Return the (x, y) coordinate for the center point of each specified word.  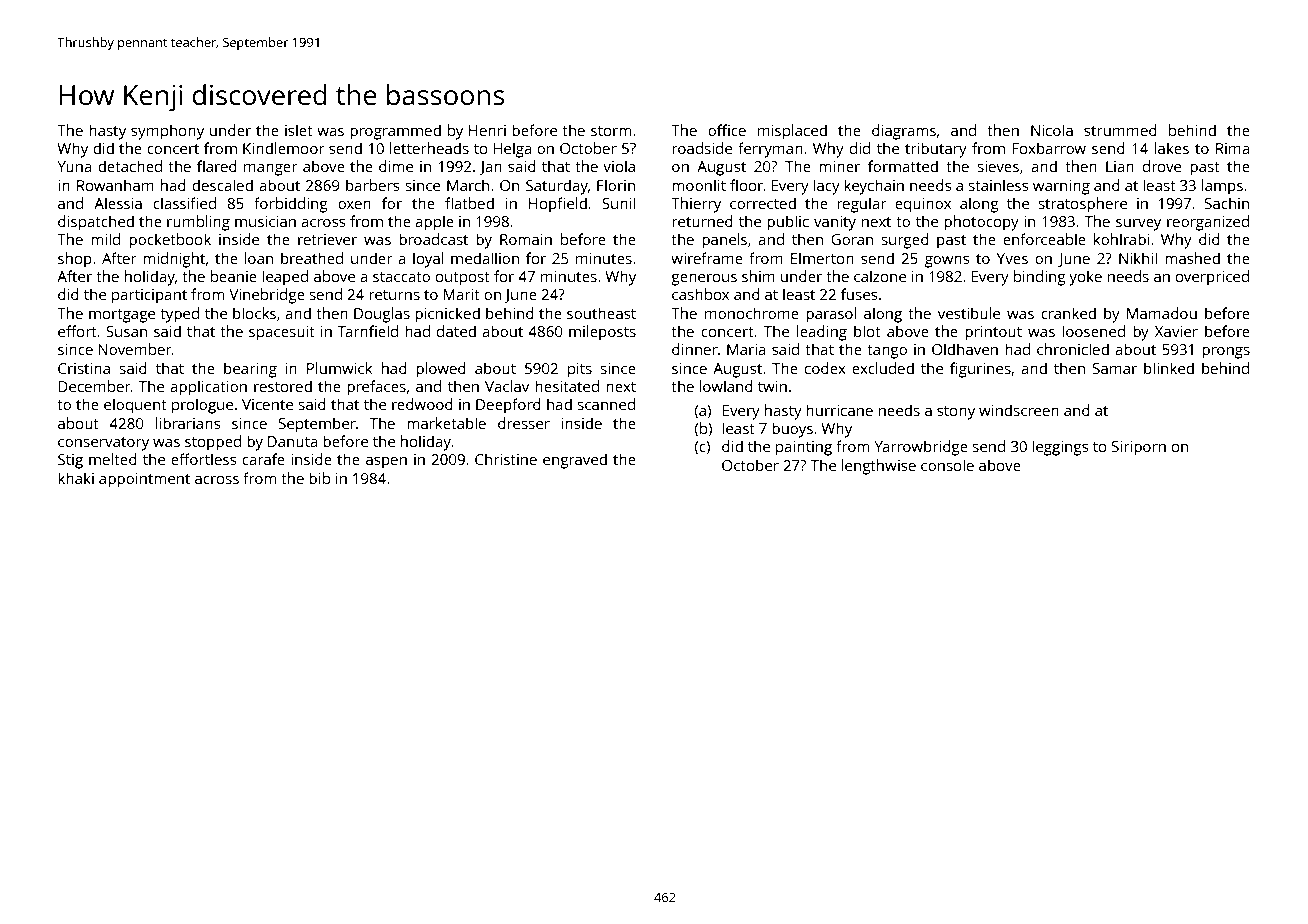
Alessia (118, 203)
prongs (1226, 353)
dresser (524, 423)
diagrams (904, 132)
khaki (76, 478)
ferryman (770, 150)
